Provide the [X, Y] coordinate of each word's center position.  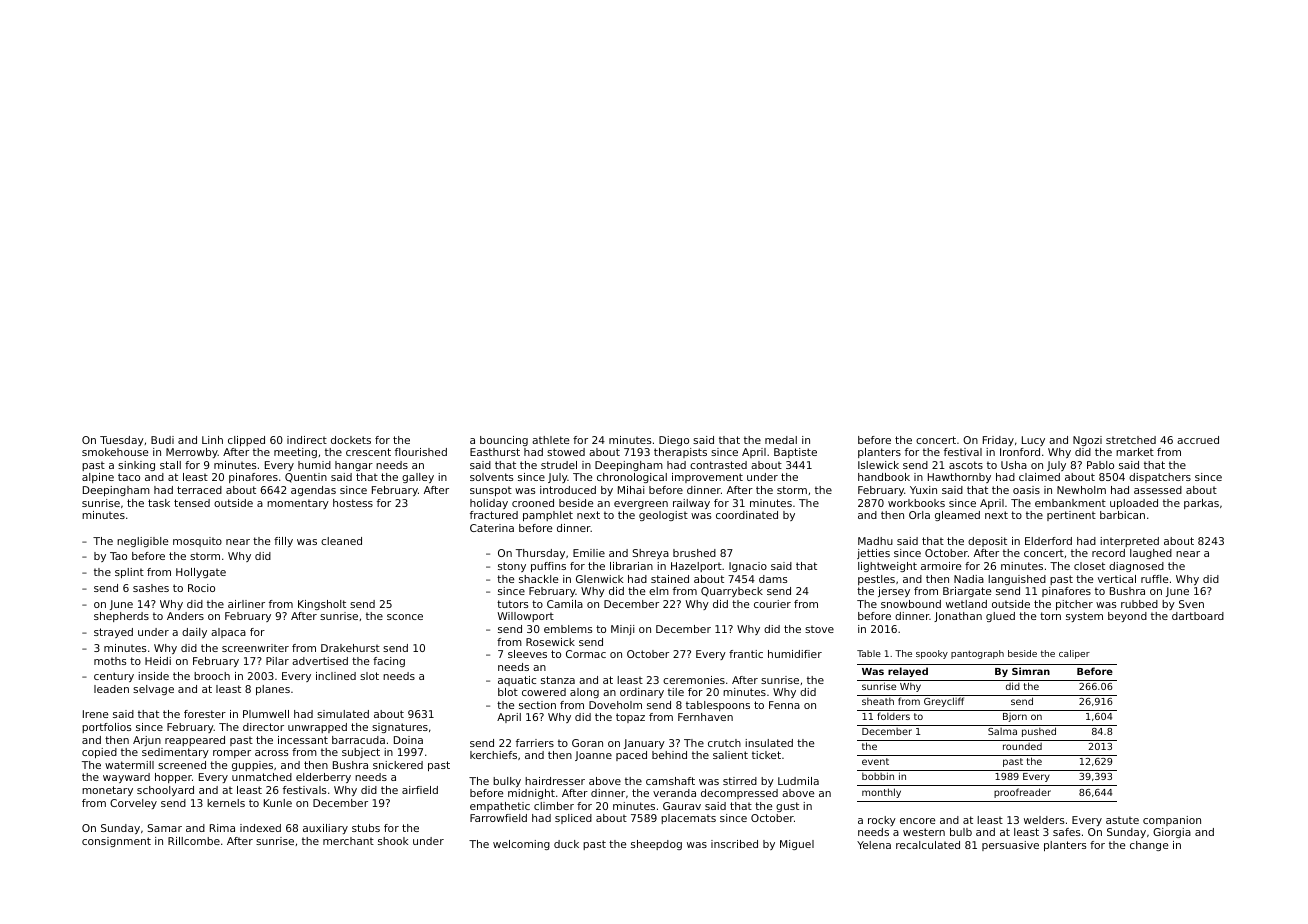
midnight [531, 794]
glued [1000, 617]
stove [819, 629]
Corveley [133, 804]
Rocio [201, 588]
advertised [320, 661]
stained [670, 579]
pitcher [1074, 605]
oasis [1026, 490]
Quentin [306, 478]
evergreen [641, 505]
